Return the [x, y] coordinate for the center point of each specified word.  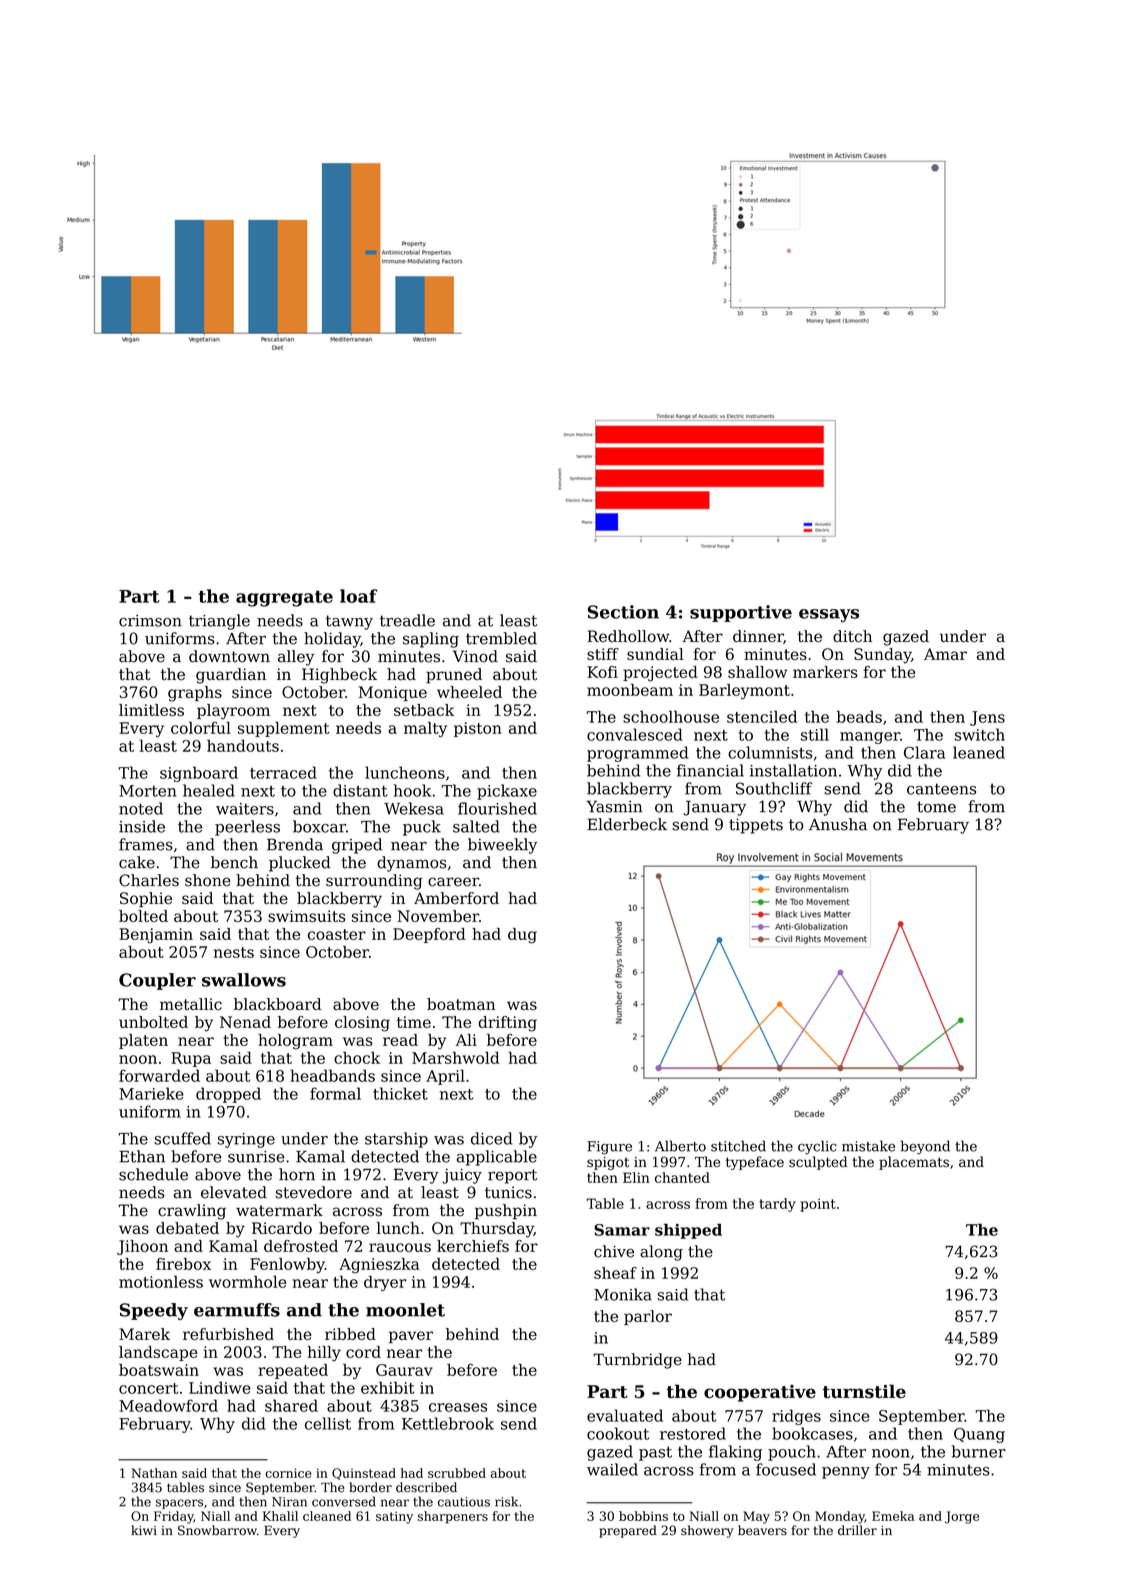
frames [146, 844]
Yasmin [614, 806]
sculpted [818, 1163]
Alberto [680, 1146]
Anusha [838, 824]
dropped [228, 1095]
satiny [394, 1517]
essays [829, 615]
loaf [358, 596]
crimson [150, 621]
